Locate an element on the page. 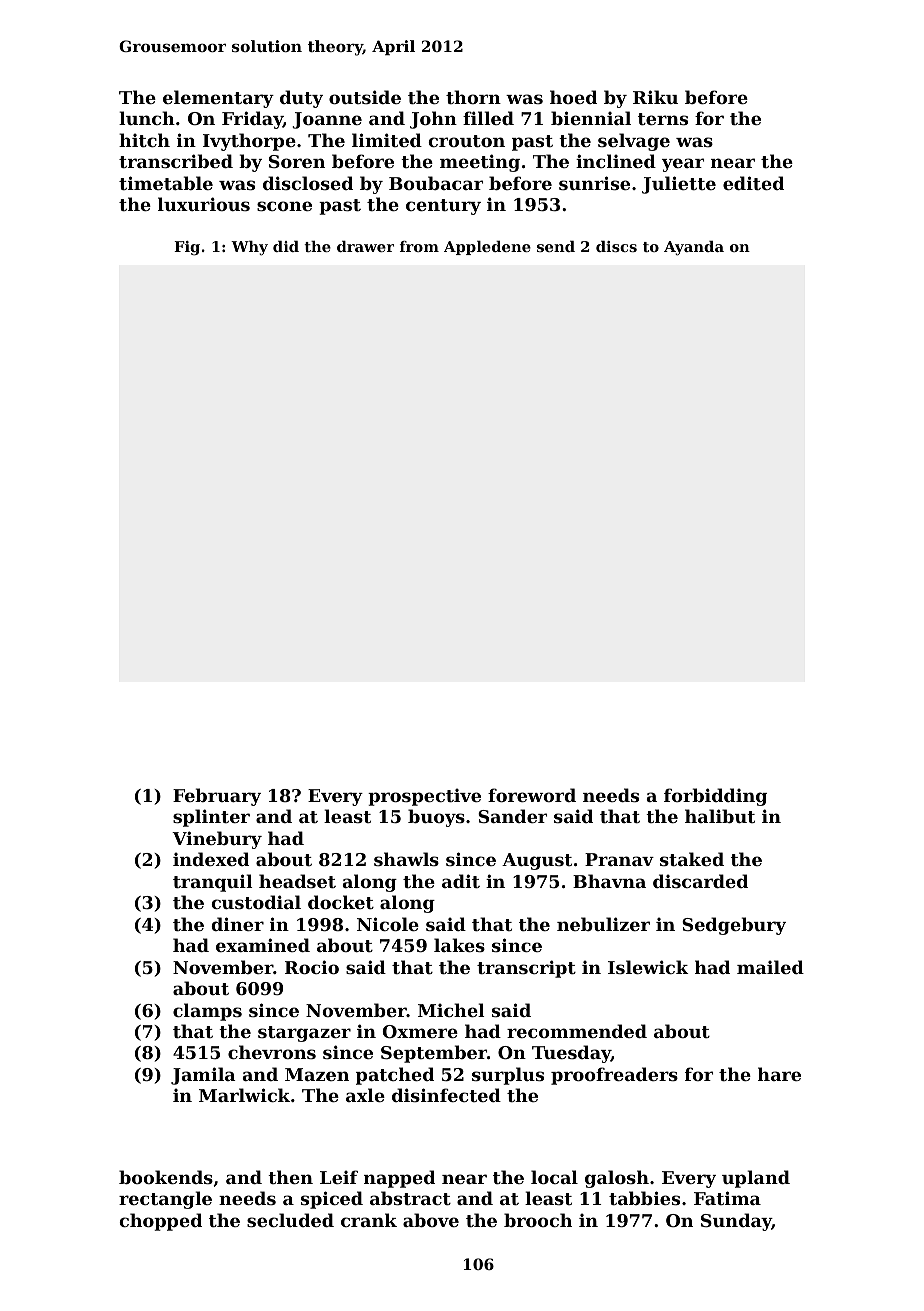 This image has height=1311, width=924. luxurious is located at coordinates (204, 204).
